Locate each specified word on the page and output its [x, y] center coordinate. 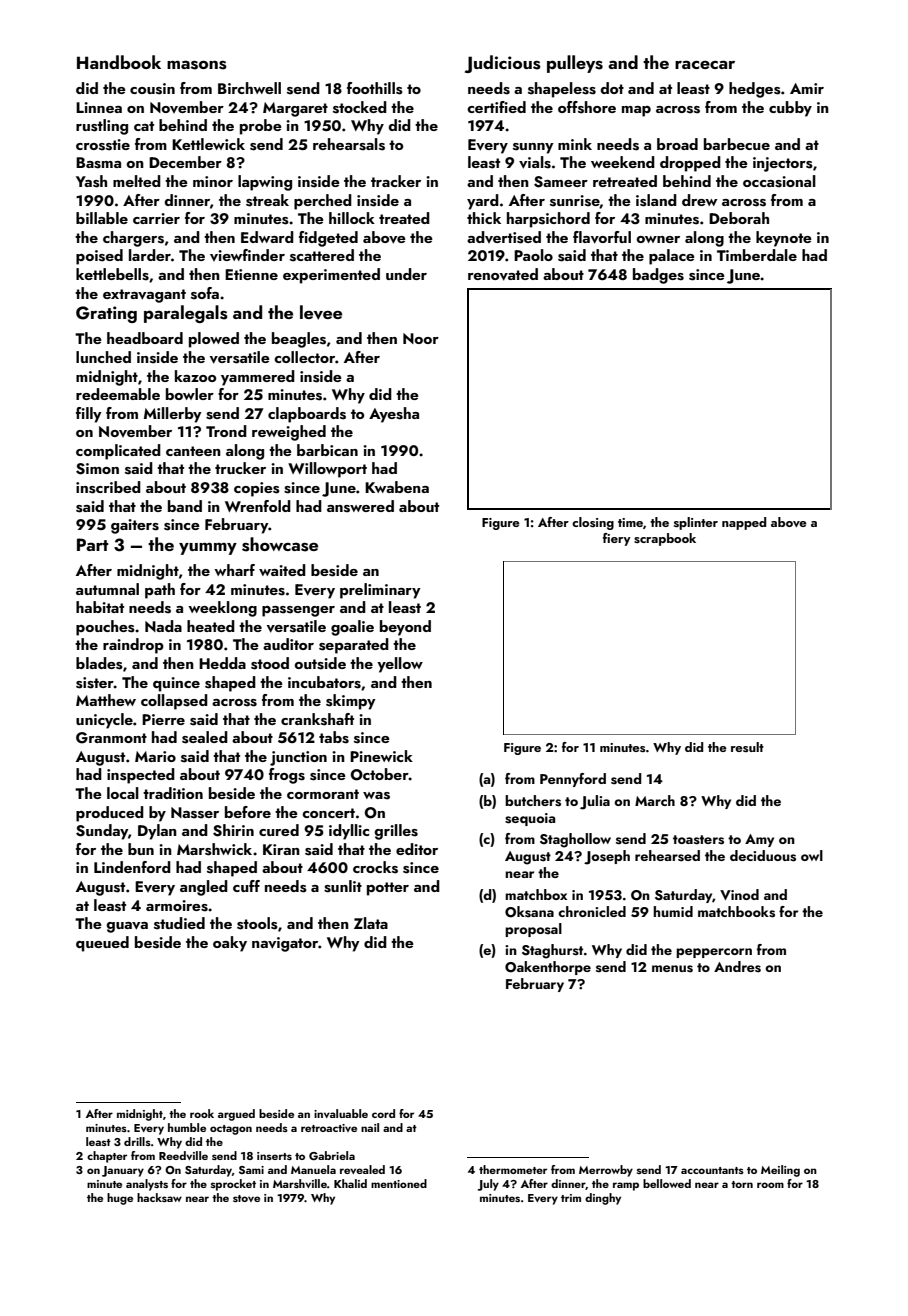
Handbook [119, 62]
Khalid [350, 1183]
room [770, 1185]
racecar [705, 64]
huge [120, 1199]
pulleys [575, 64]
